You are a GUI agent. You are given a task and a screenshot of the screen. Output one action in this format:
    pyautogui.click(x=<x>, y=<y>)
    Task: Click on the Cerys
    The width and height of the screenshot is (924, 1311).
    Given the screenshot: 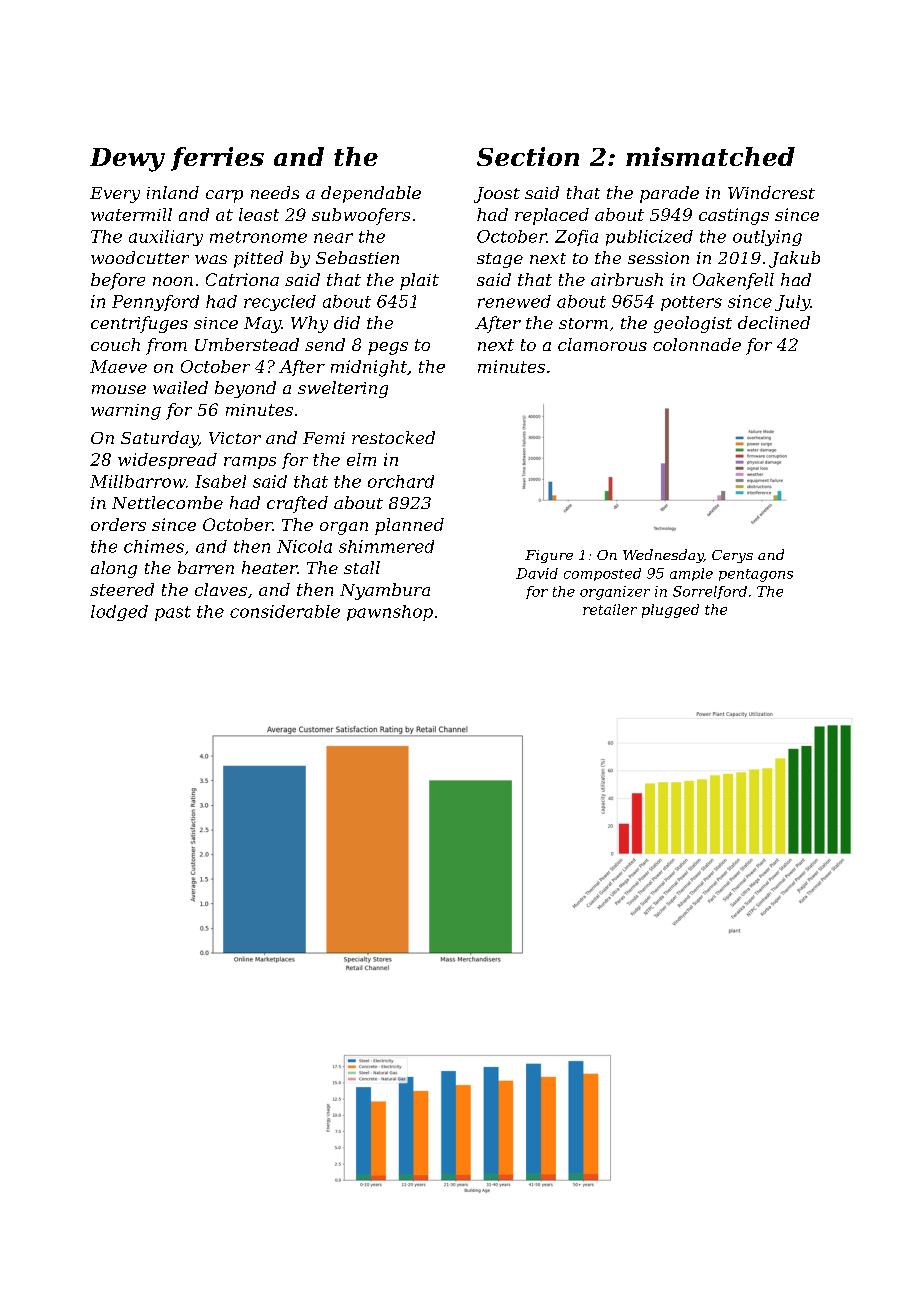 What is the action you would take?
    pyautogui.click(x=732, y=556)
